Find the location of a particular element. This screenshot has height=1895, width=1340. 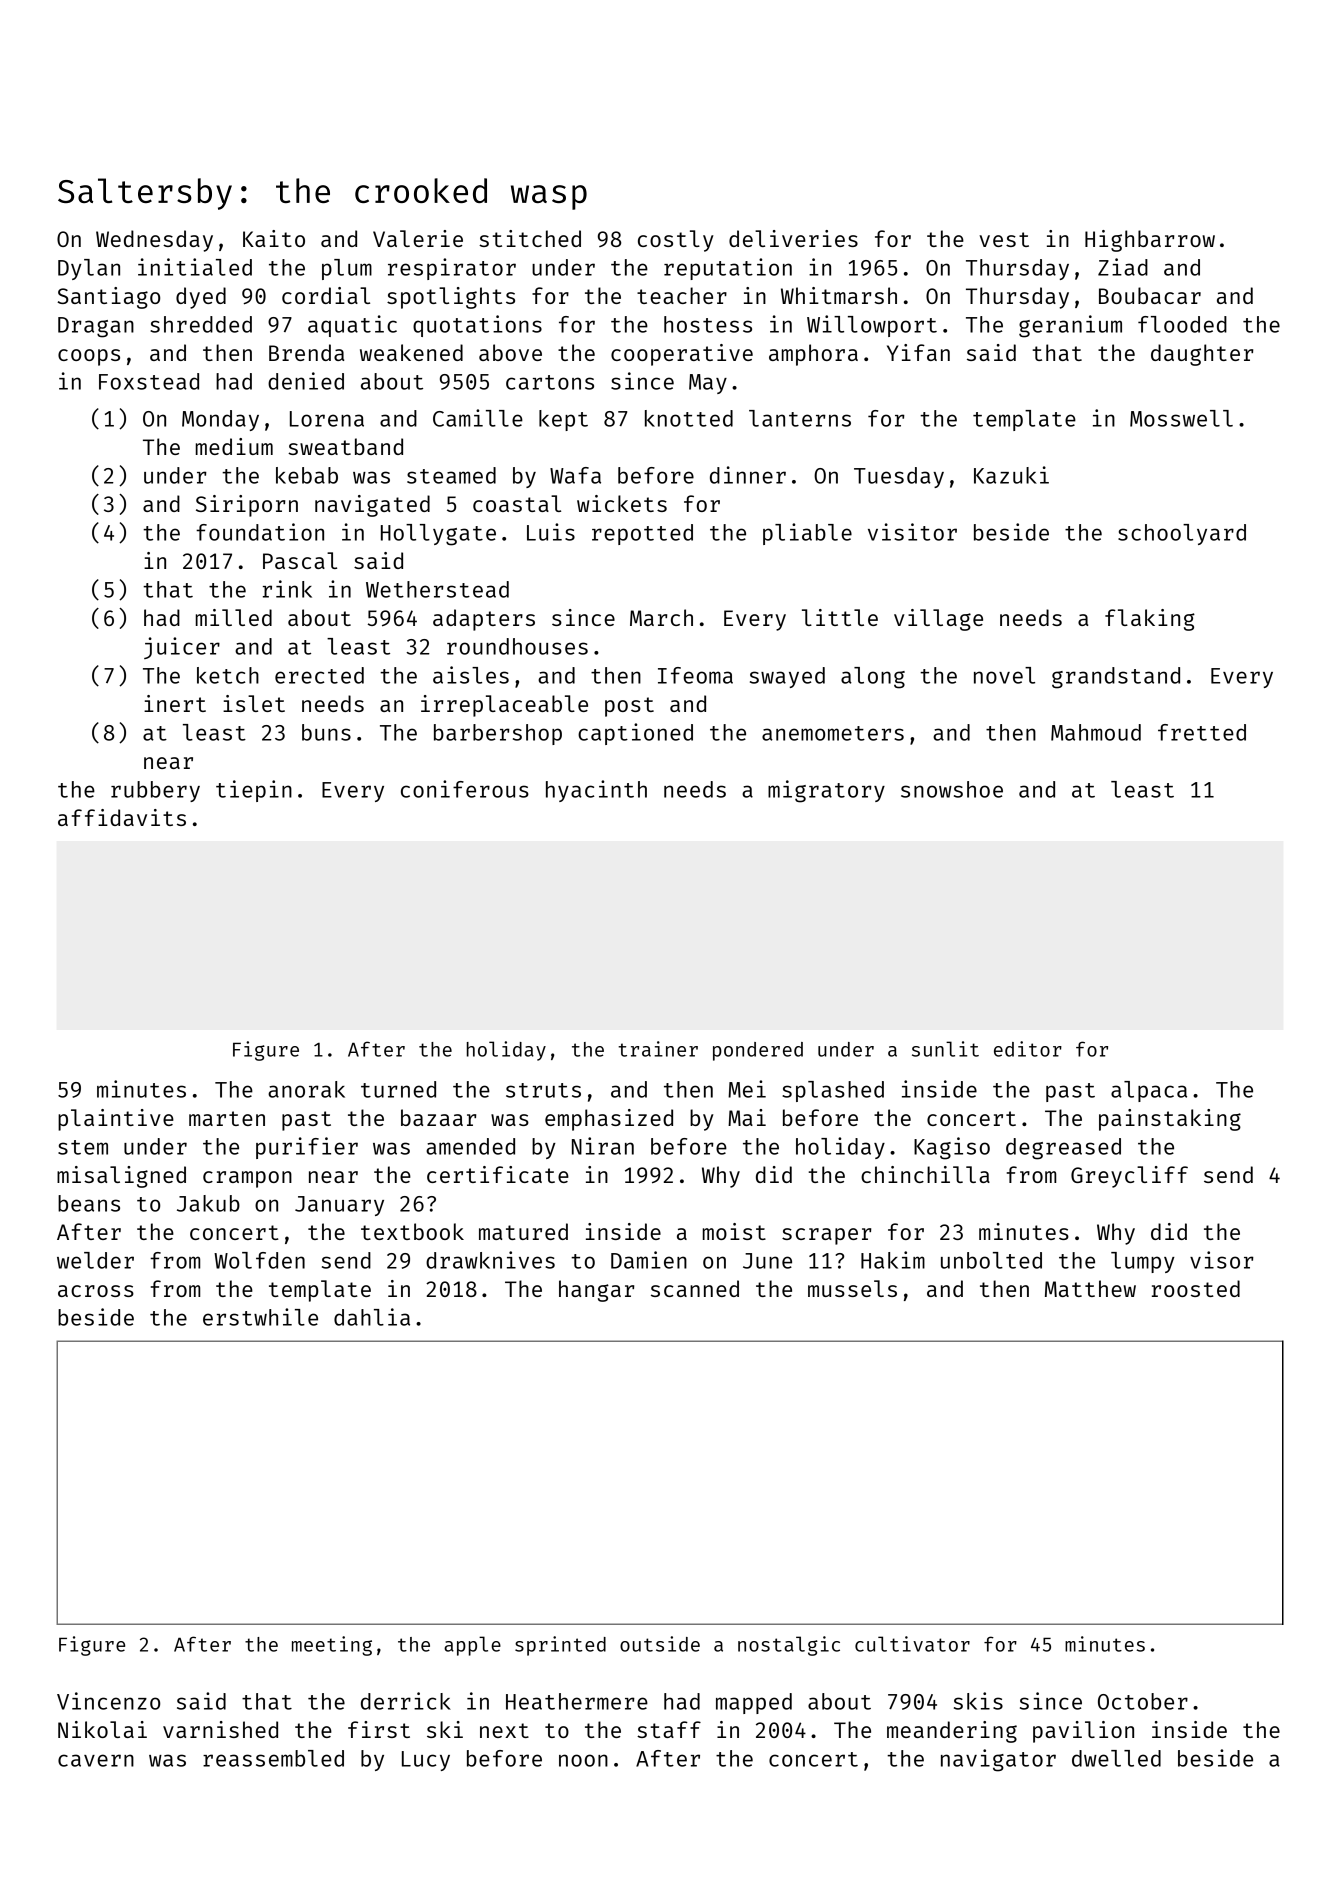

Dylan is located at coordinates (89, 269).
